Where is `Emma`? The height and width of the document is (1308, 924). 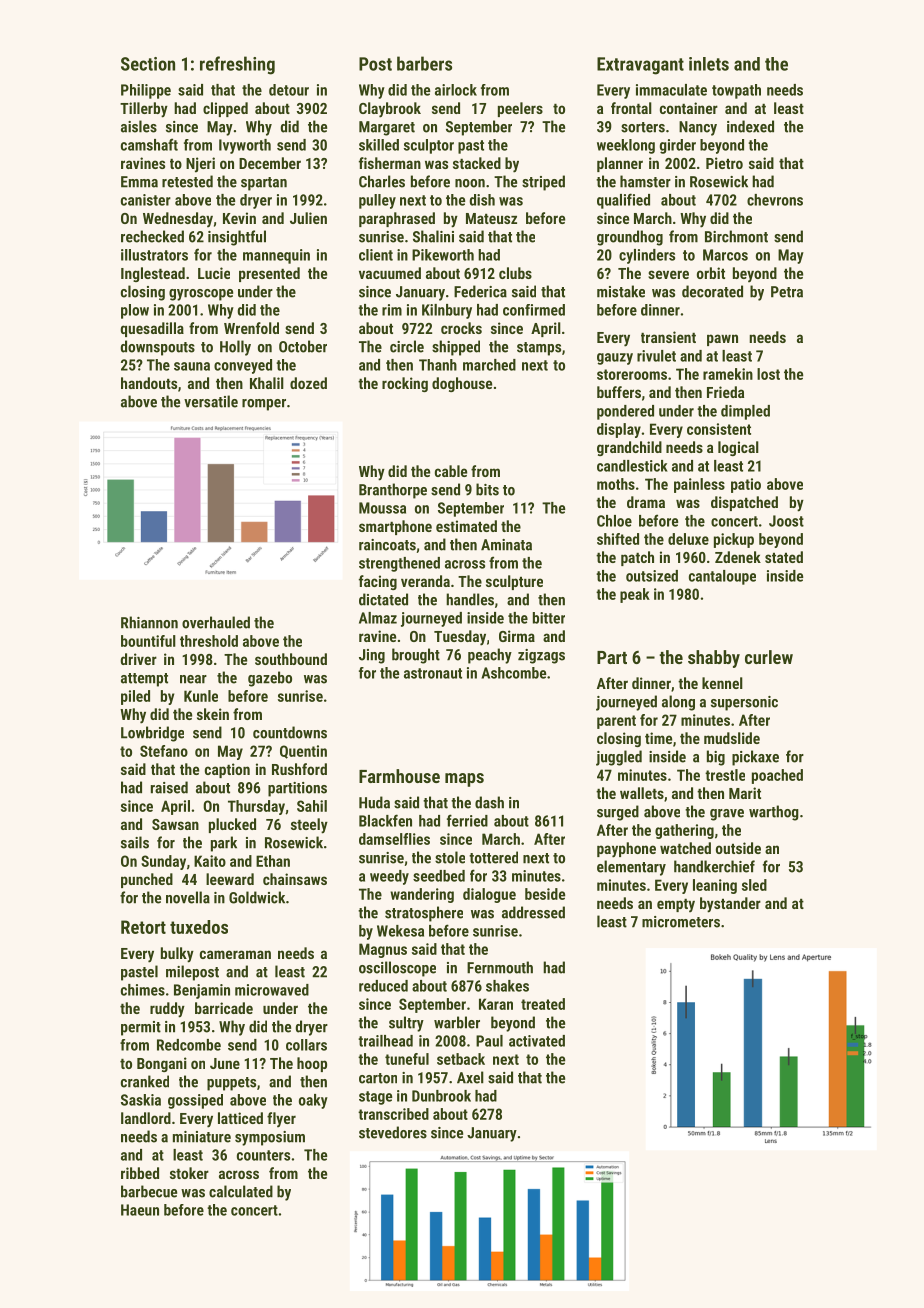 Emma is located at coordinates (139, 182).
